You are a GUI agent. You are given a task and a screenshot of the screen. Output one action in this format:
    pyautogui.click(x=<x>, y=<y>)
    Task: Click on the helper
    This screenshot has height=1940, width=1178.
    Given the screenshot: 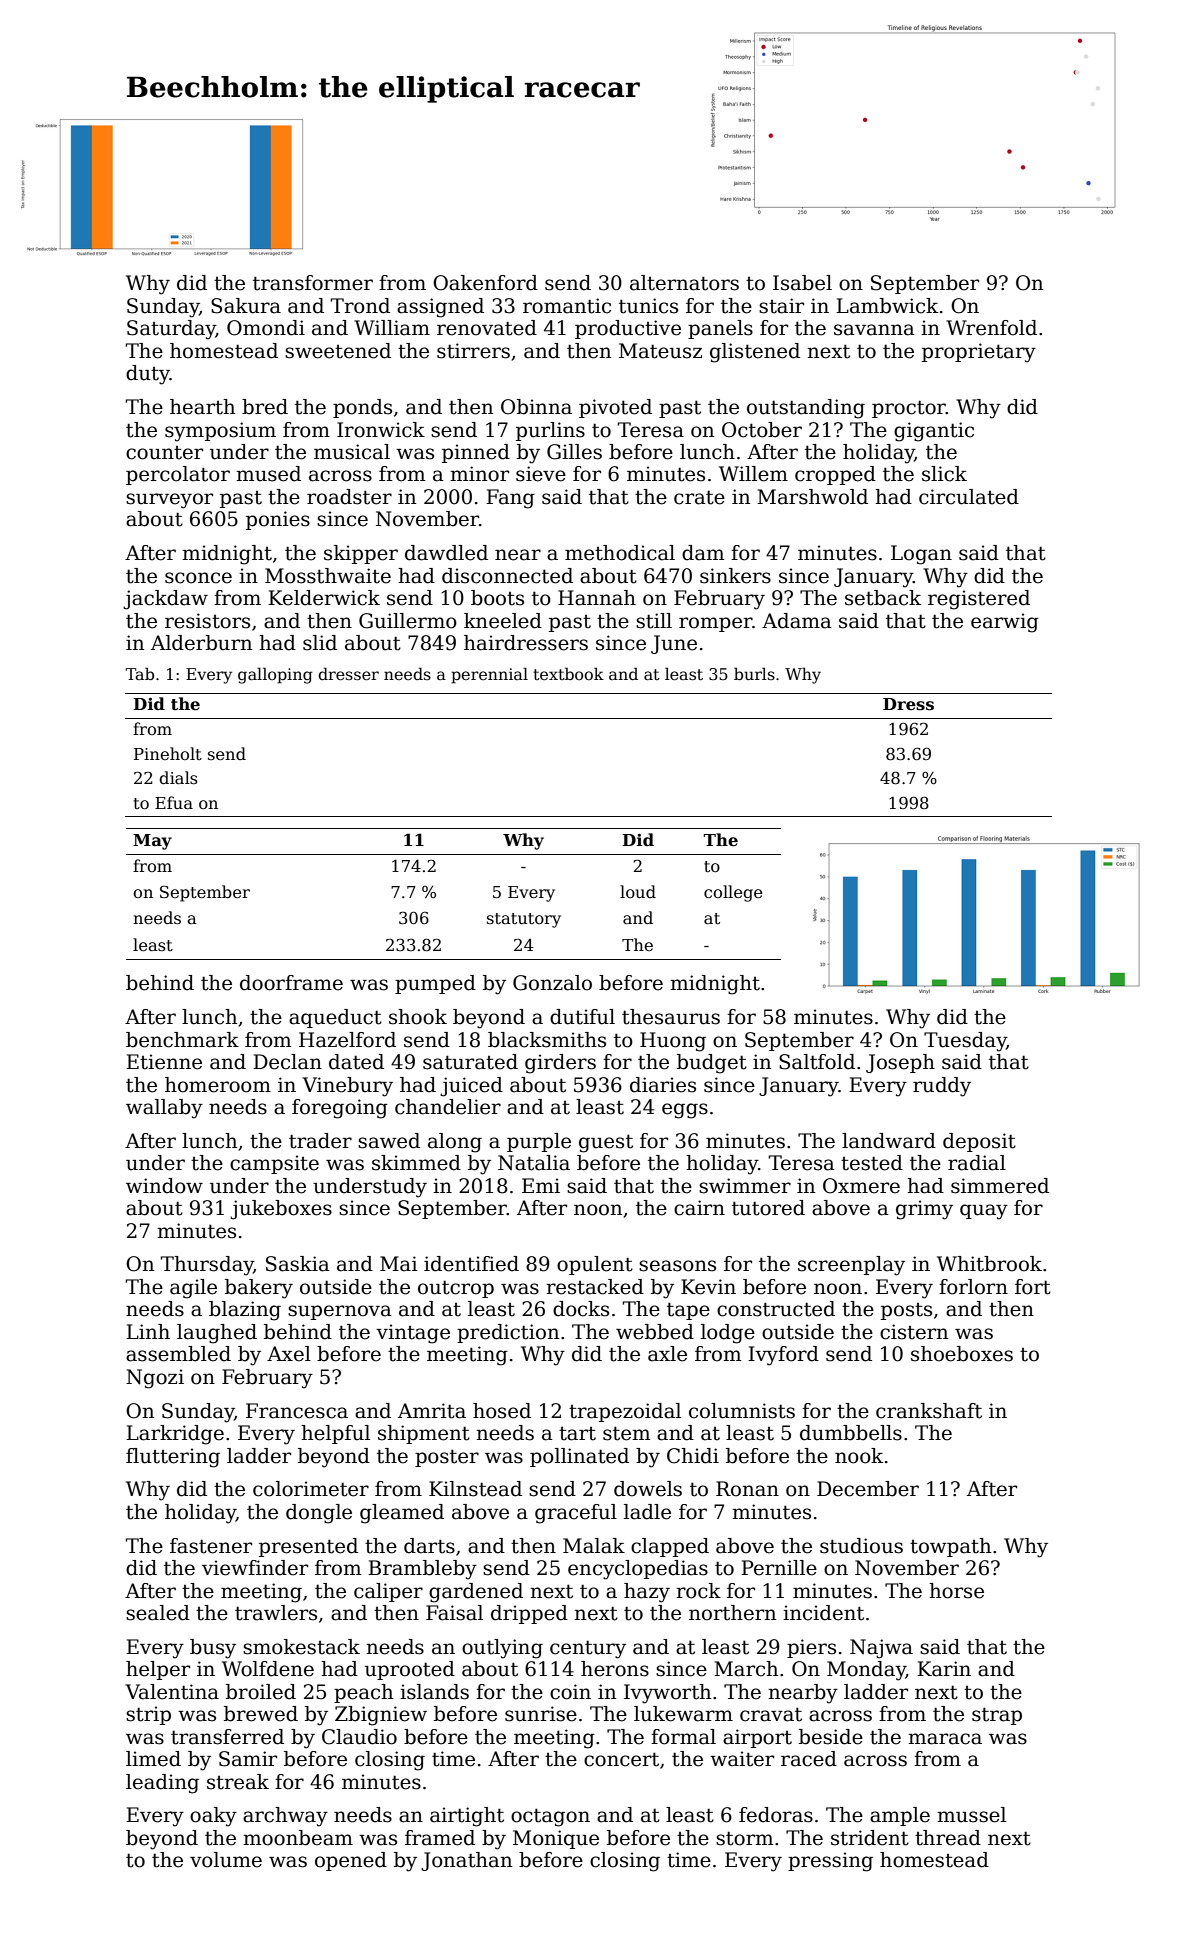 What is the action you would take?
    pyautogui.click(x=158, y=1670)
